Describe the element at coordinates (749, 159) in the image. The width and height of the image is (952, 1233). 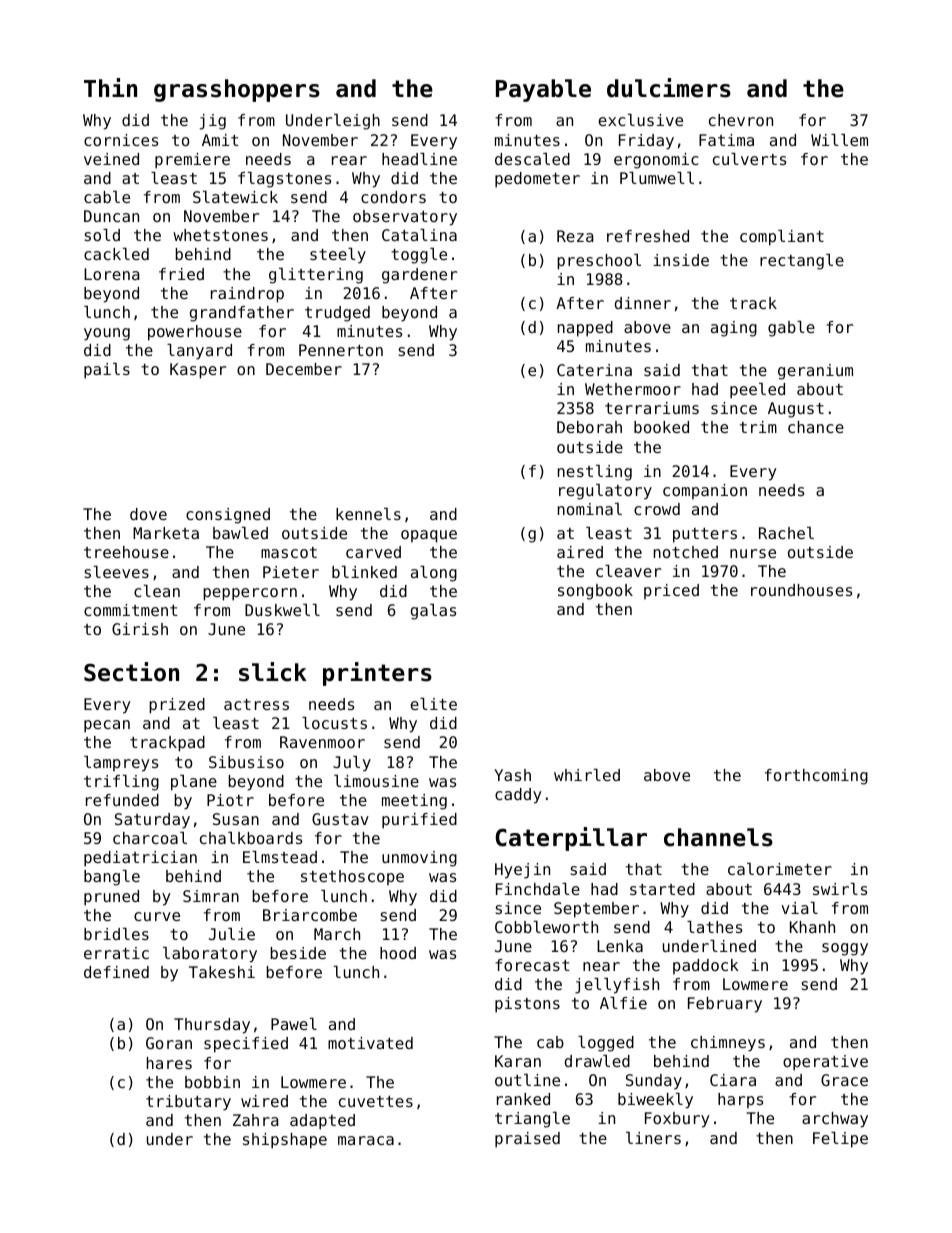
I see `culverts` at that location.
